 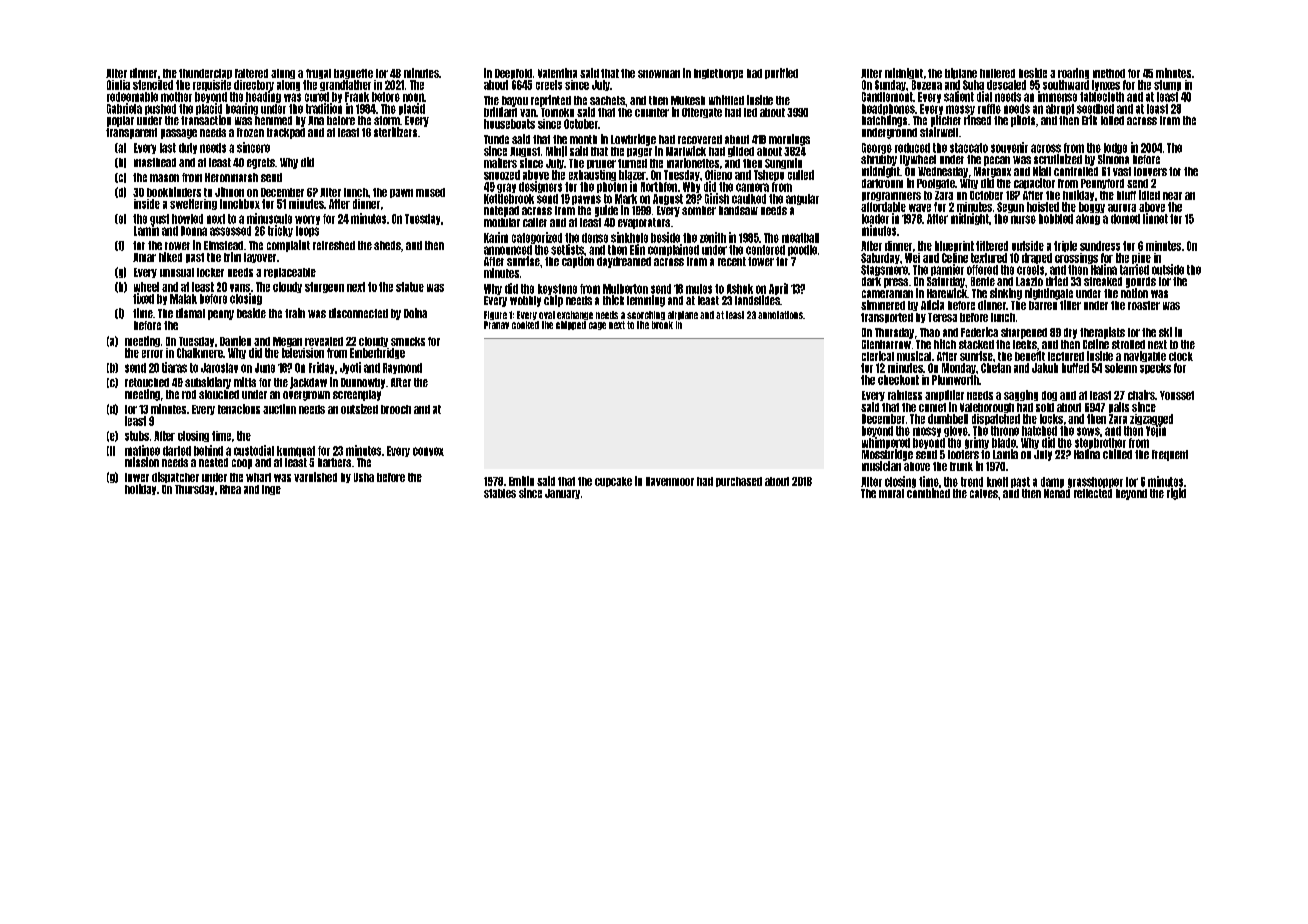 What do you see at coordinates (914, 356) in the screenshot?
I see `musical` at bounding box center [914, 356].
